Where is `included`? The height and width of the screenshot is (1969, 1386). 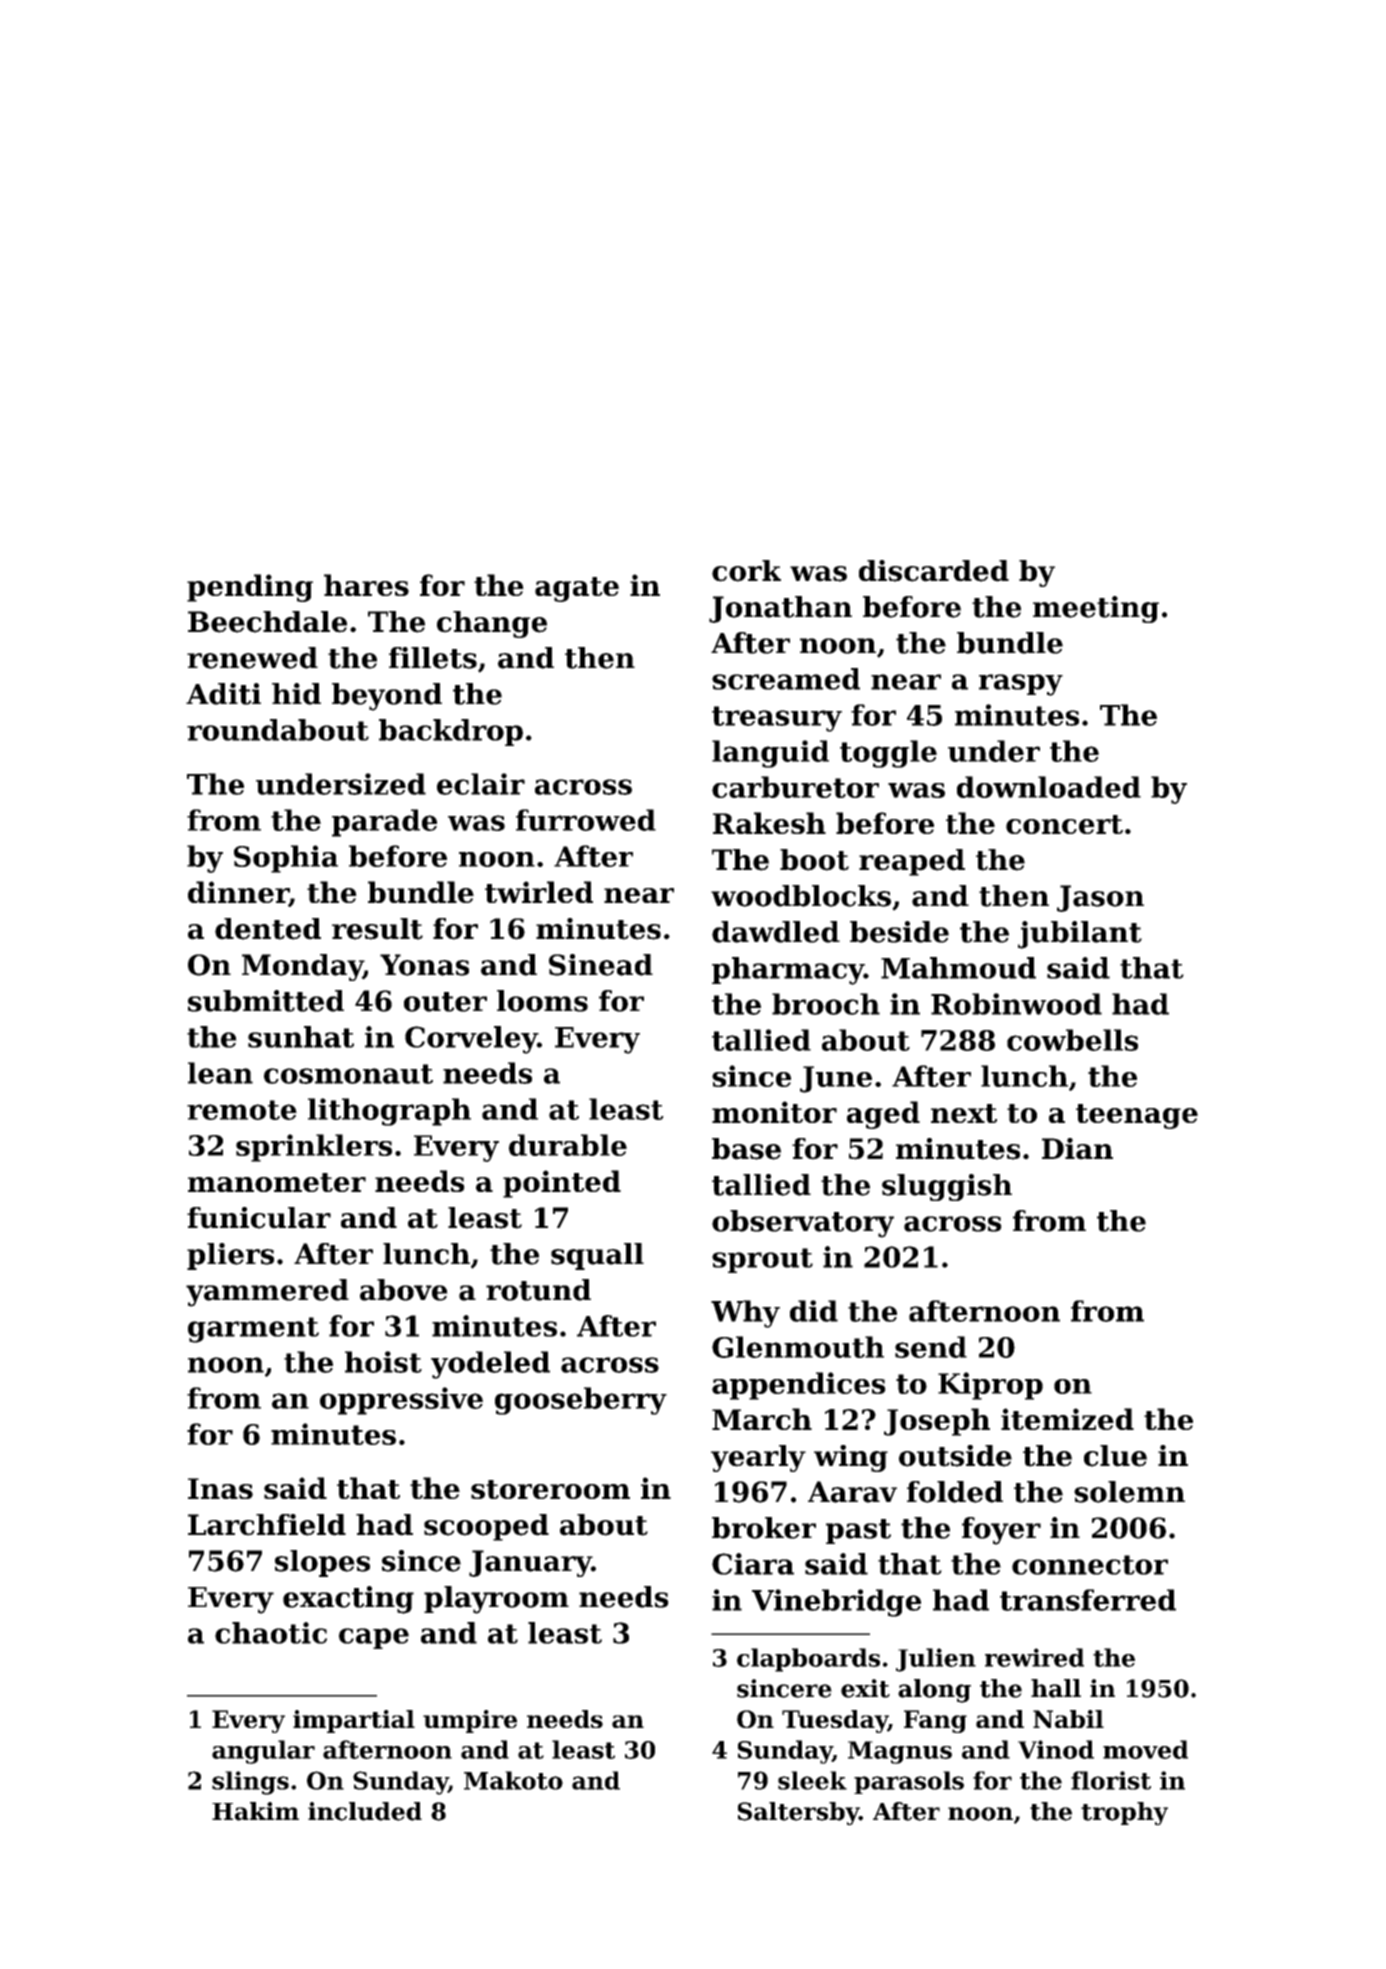 included is located at coordinates (365, 1811).
